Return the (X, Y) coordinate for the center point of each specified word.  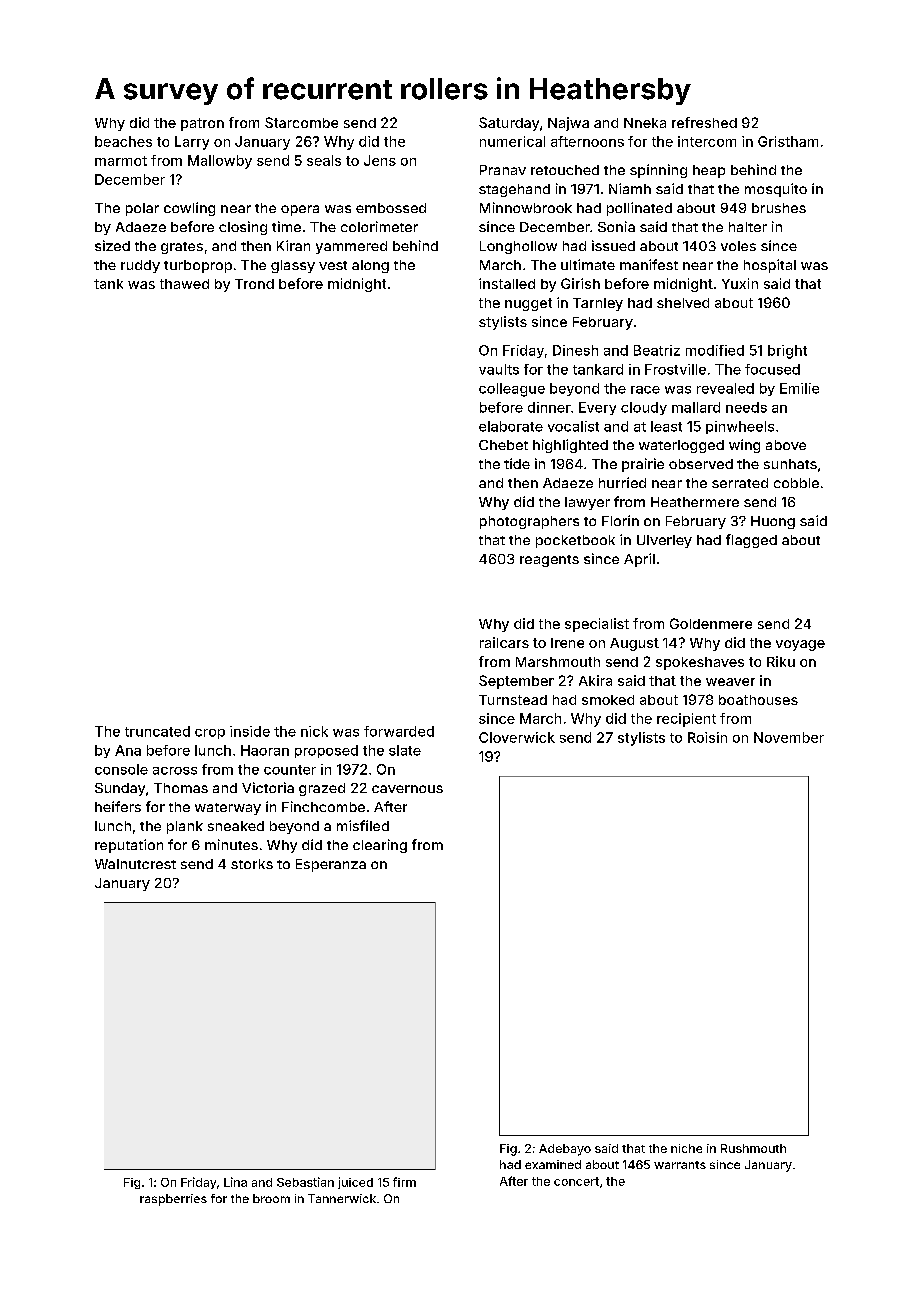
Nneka (645, 123)
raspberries (173, 1200)
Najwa (568, 124)
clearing (380, 846)
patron (202, 124)
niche (686, 1148)
